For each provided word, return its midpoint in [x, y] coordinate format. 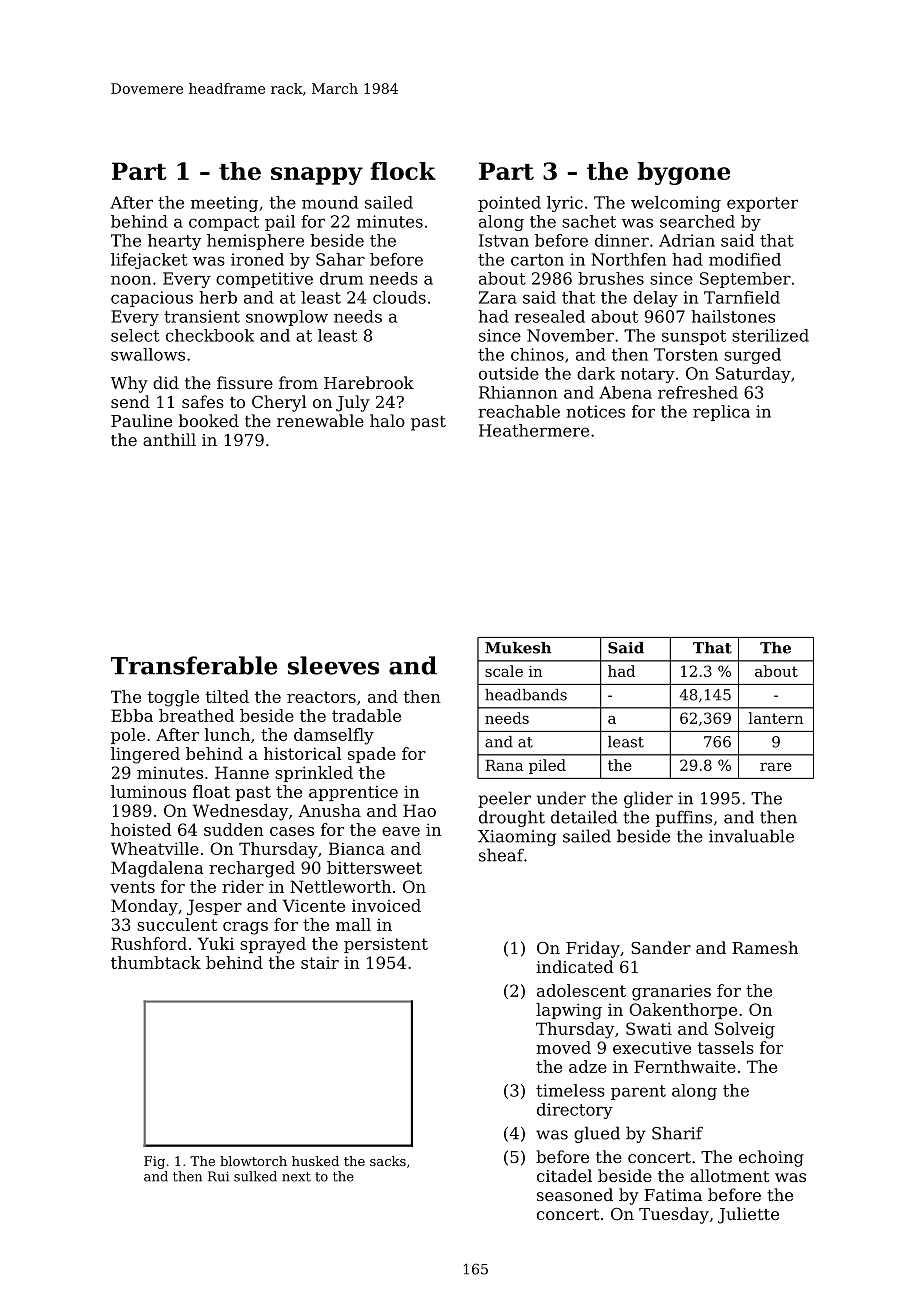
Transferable [194, 665]
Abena [625, 392]
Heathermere [534, 430]
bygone [684, 173]
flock [403, 171]
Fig [154, 1162]
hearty [174, 242]
